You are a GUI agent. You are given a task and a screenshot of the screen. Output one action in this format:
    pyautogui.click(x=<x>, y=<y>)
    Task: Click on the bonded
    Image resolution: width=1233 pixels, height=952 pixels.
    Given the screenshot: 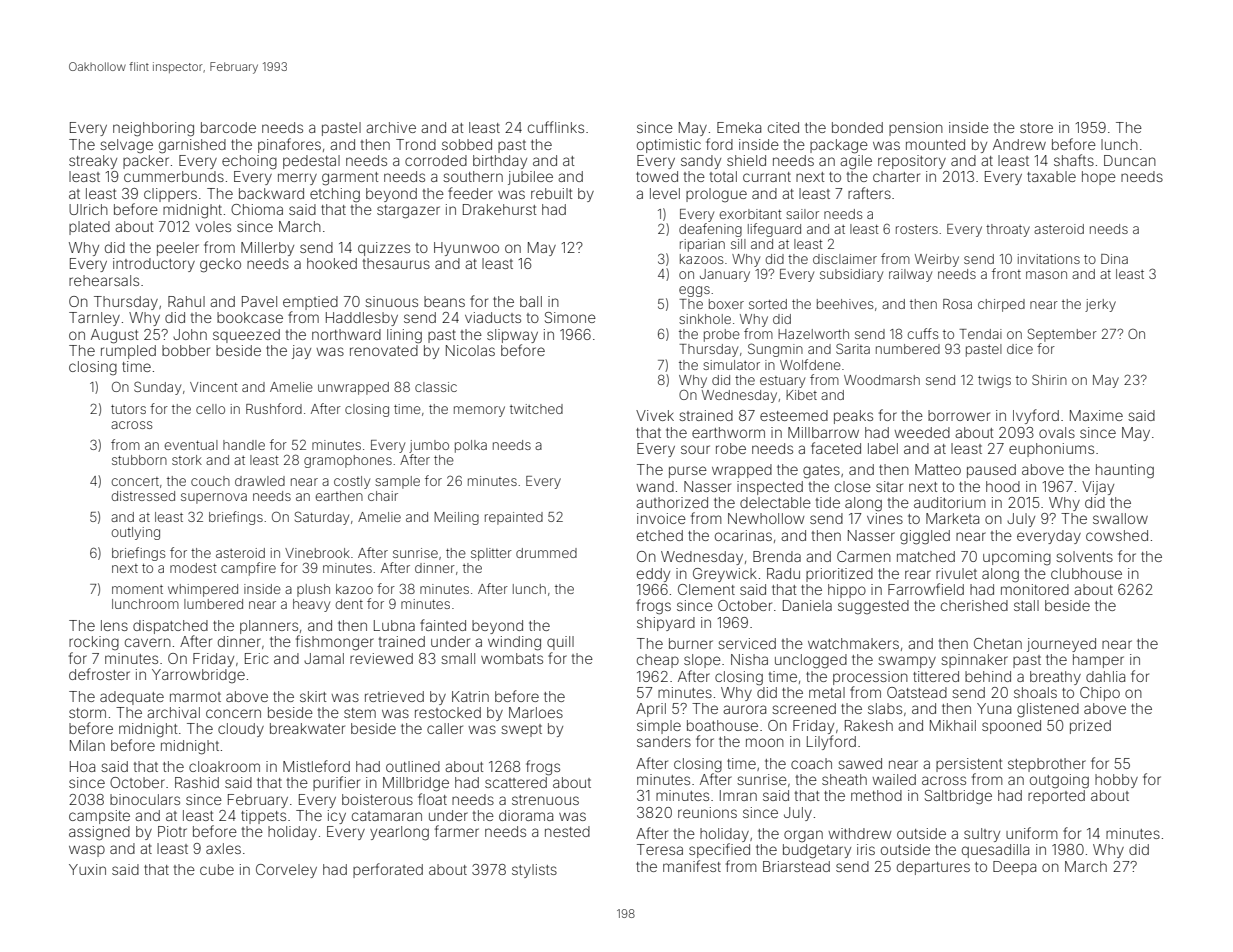 What is the action you would take?
    pyautogui.click(x=857, y=127)
